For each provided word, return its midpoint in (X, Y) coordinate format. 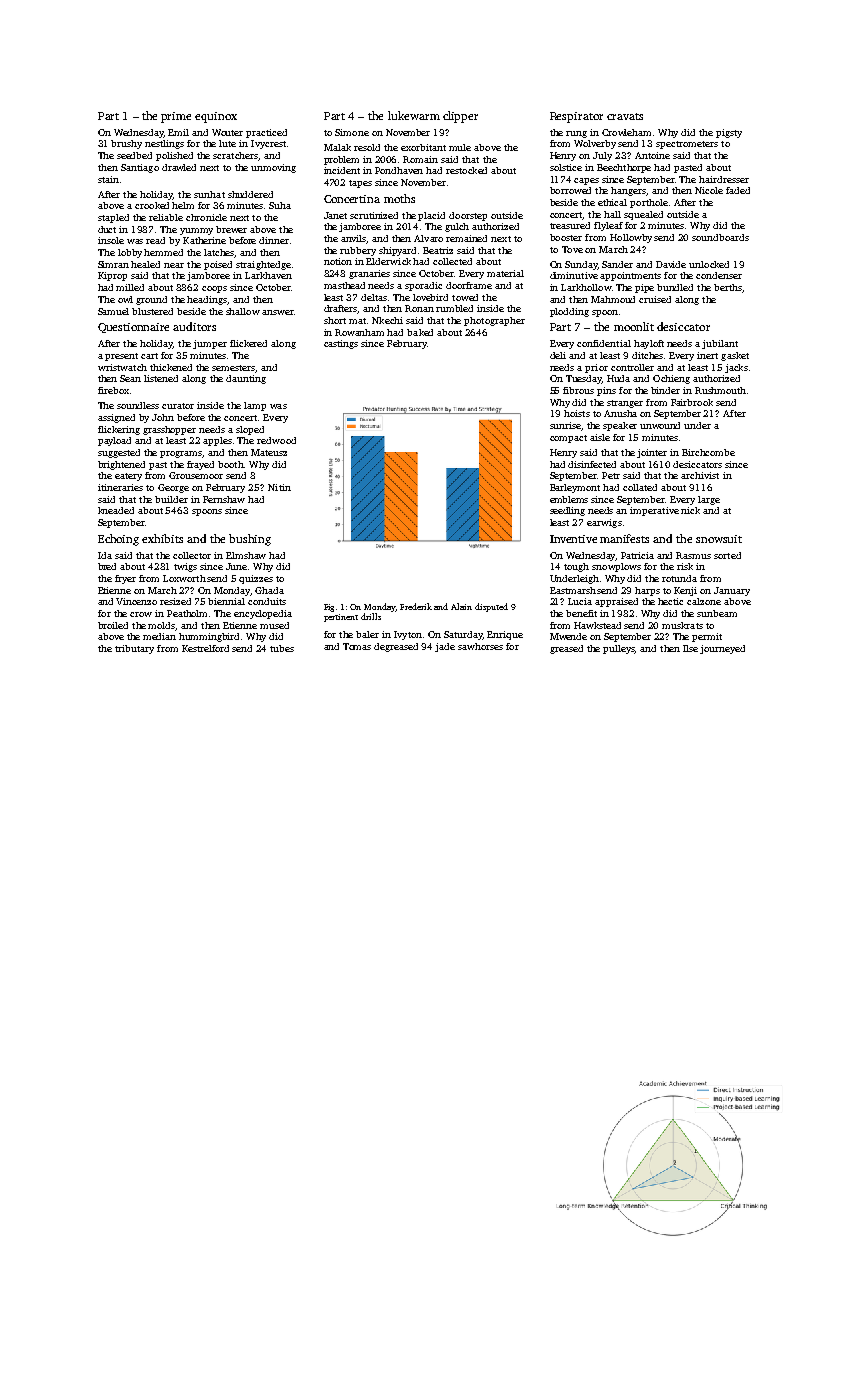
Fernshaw (224, 499)
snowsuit (719, 539)
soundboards (720, 237)
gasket (735, 356)
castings (341, 344)
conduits (267, 601)
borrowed (570, 190)
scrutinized (374, 215)
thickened (171, 367)
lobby (130, 253)
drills (371, 616)
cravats (625, 116)
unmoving (273, 168)
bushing (250, 540)
